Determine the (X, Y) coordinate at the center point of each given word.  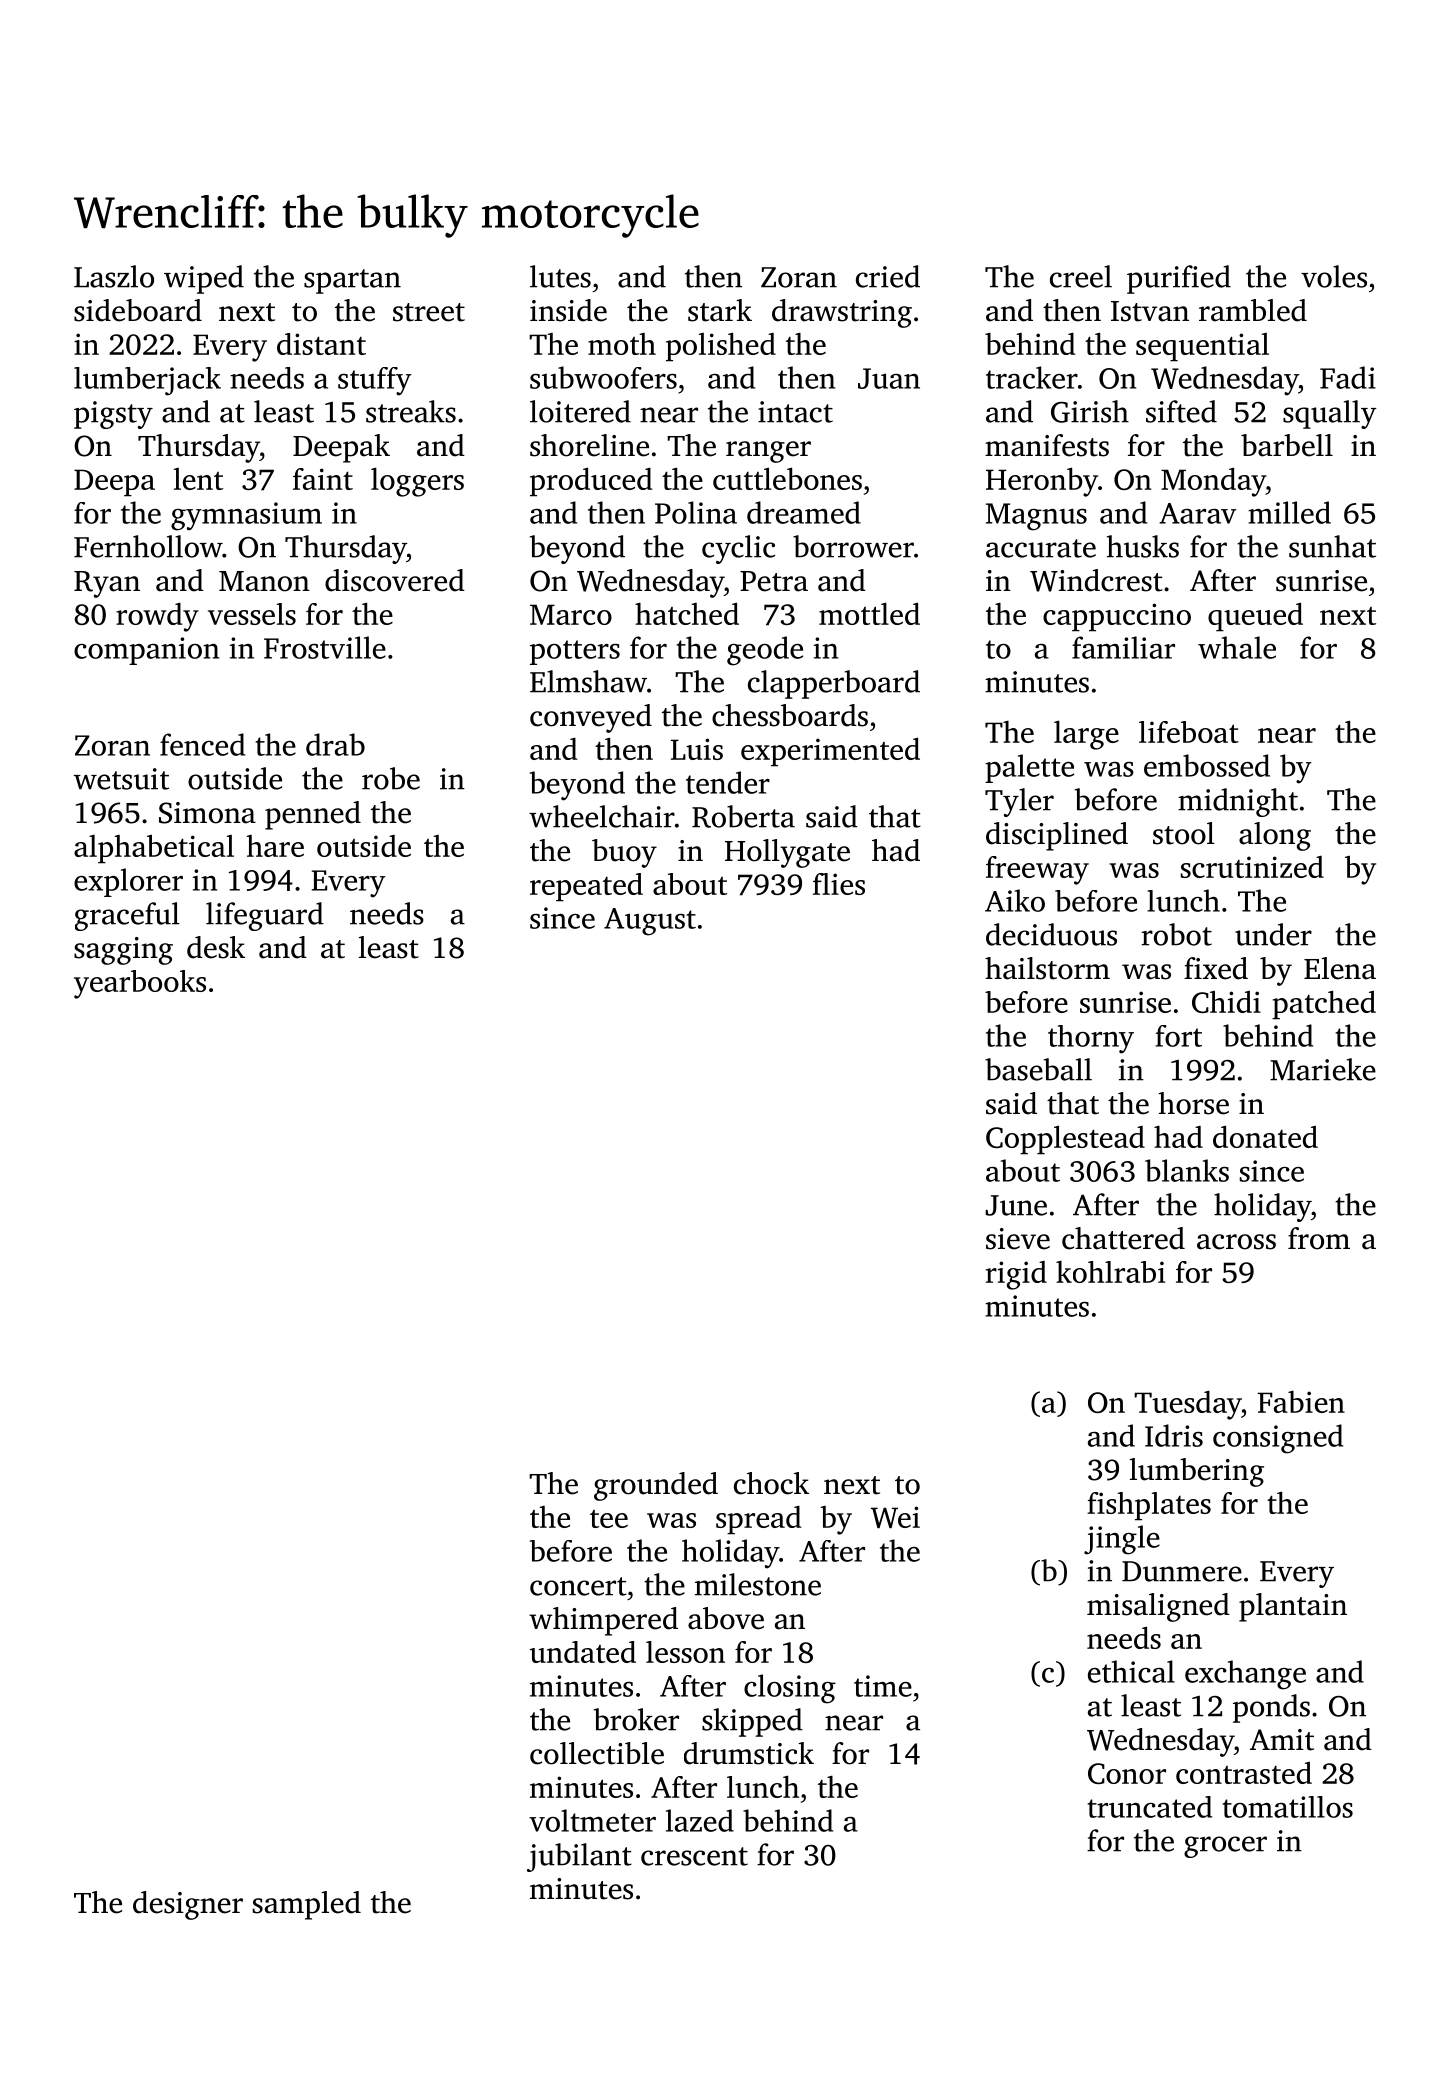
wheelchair (602, 816)
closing (790, 1689)
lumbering (1197, 1472)
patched (1324, 1005)
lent (198, 479)
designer (188, 1905)
